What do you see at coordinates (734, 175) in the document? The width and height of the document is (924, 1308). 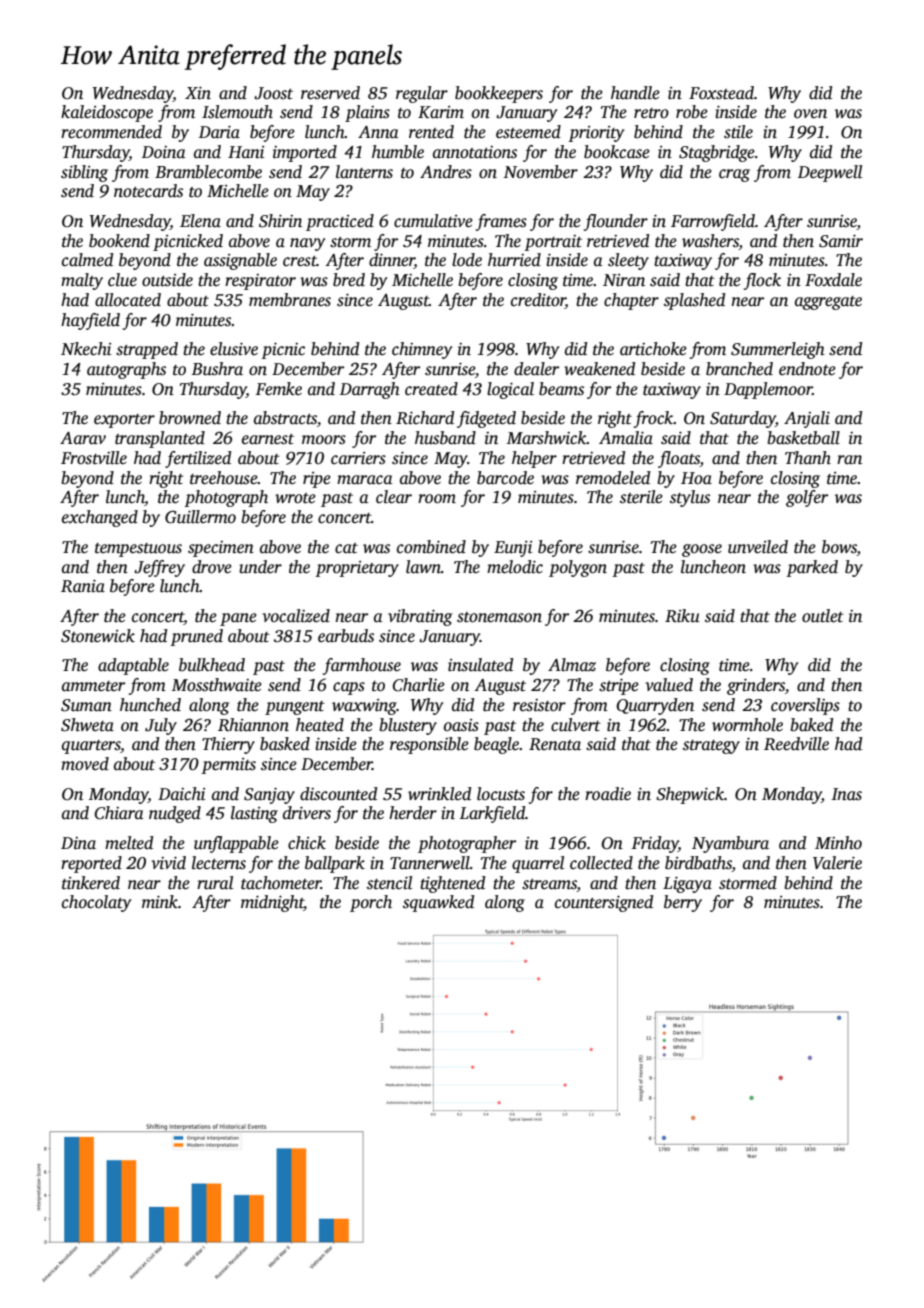 I see `crag` at bounding box center [734, 175].
